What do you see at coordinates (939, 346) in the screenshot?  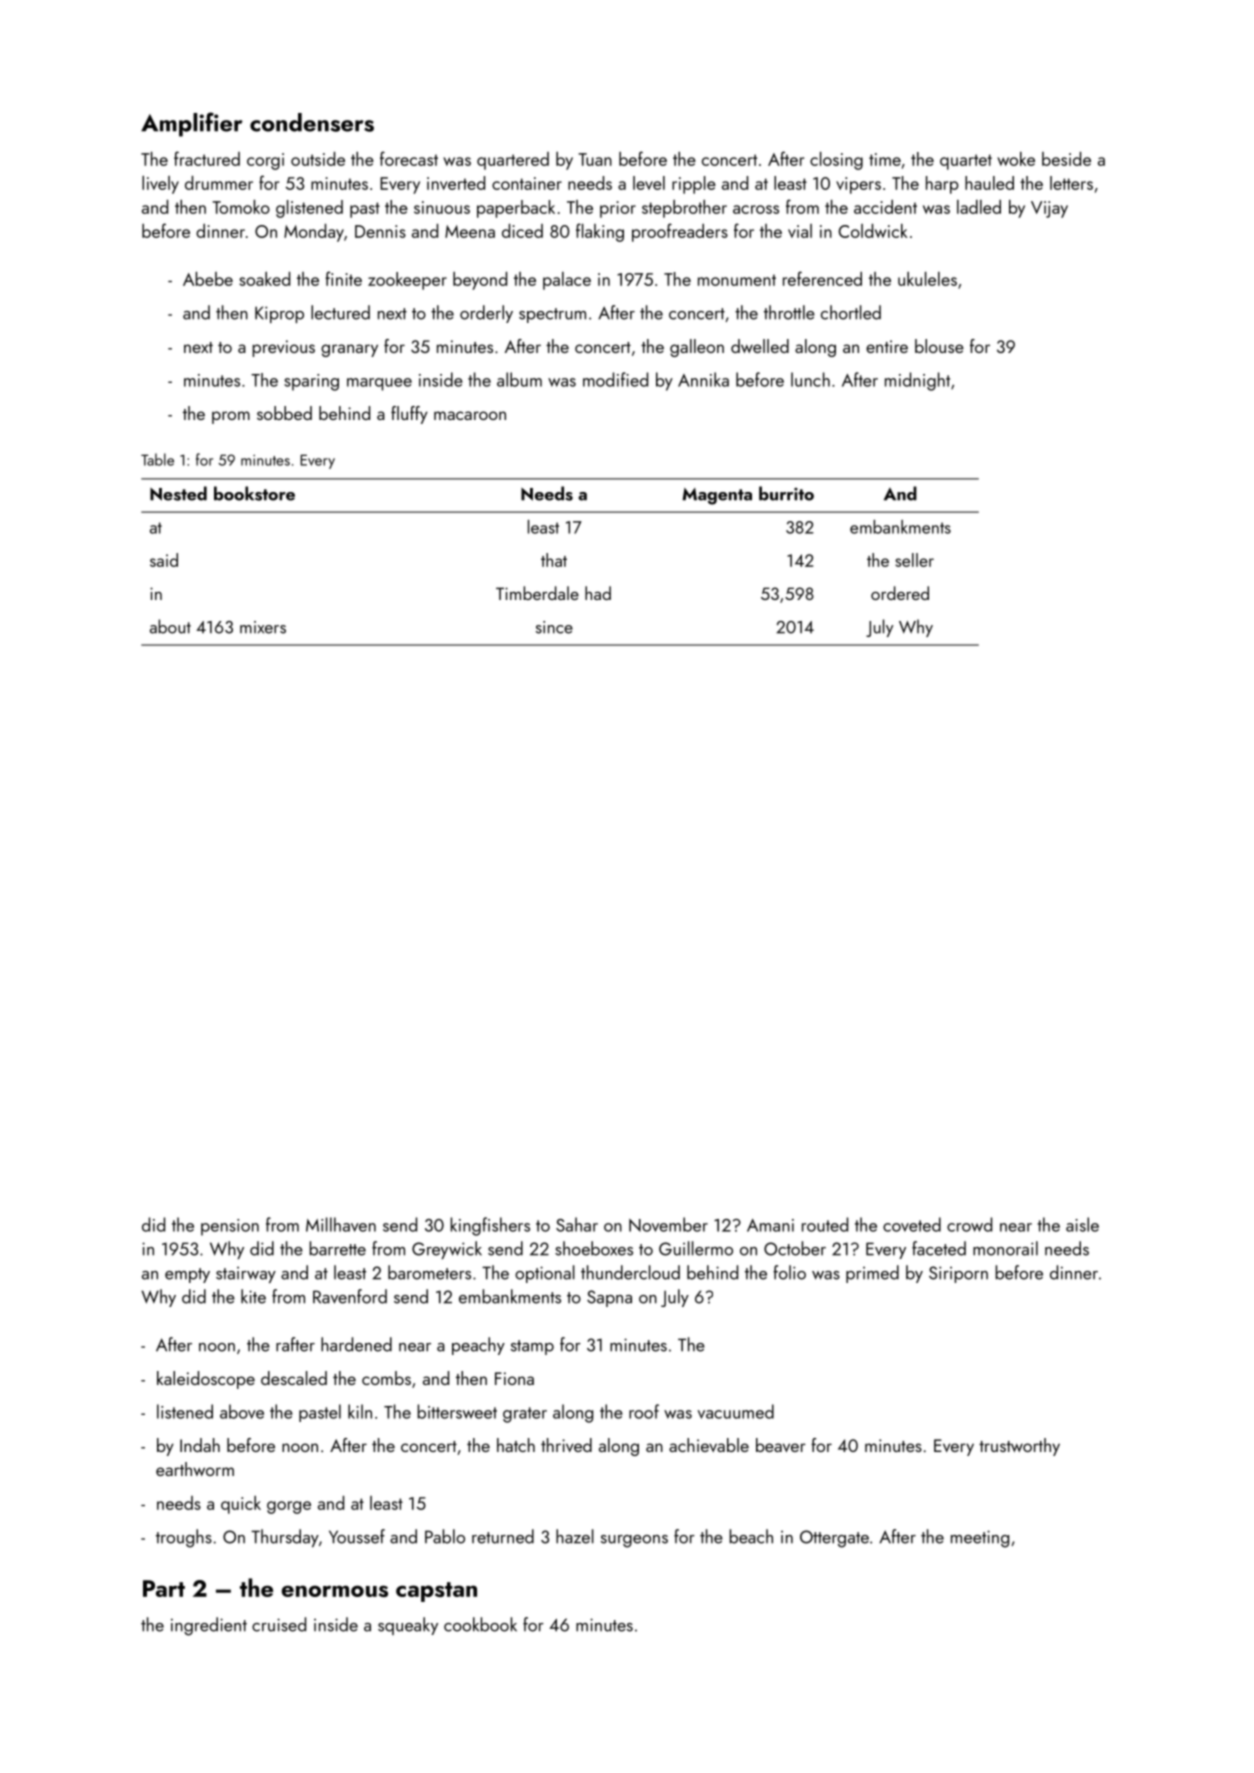 I see `blouse` at bounding box center [939, 346].
